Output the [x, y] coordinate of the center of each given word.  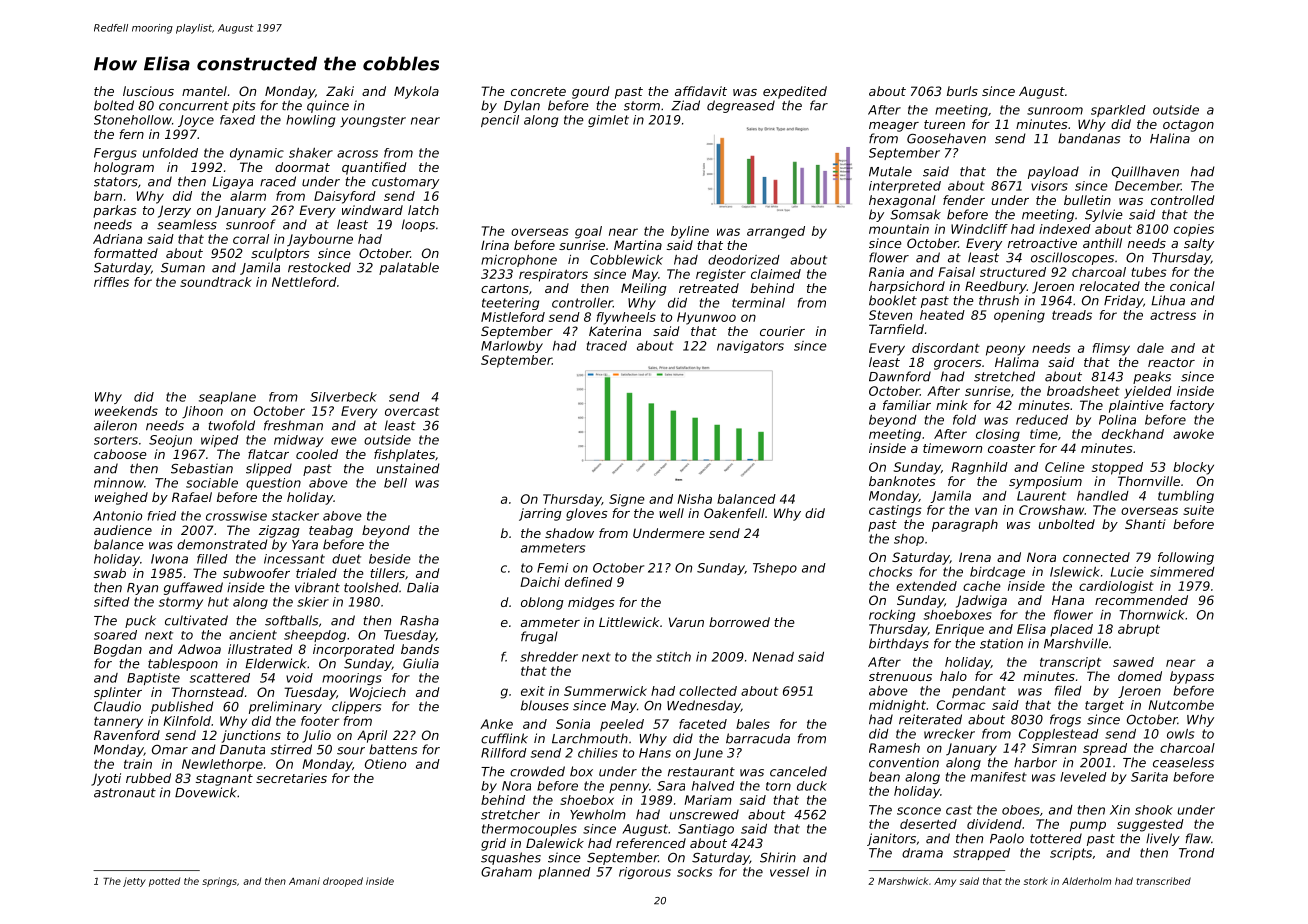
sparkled [1118, 111]
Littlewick [629, 622]
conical [1192, 286]
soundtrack [215, 282]
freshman [293, 425]
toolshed [371, 587]
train [138, 764]
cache [982, 586]
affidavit [701, 91]
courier [782, 331]
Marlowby [512, 347]
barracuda [758, 738]
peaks [1152, 377]
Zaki [340, 91]
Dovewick [206, 792]
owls [1180, 734]
